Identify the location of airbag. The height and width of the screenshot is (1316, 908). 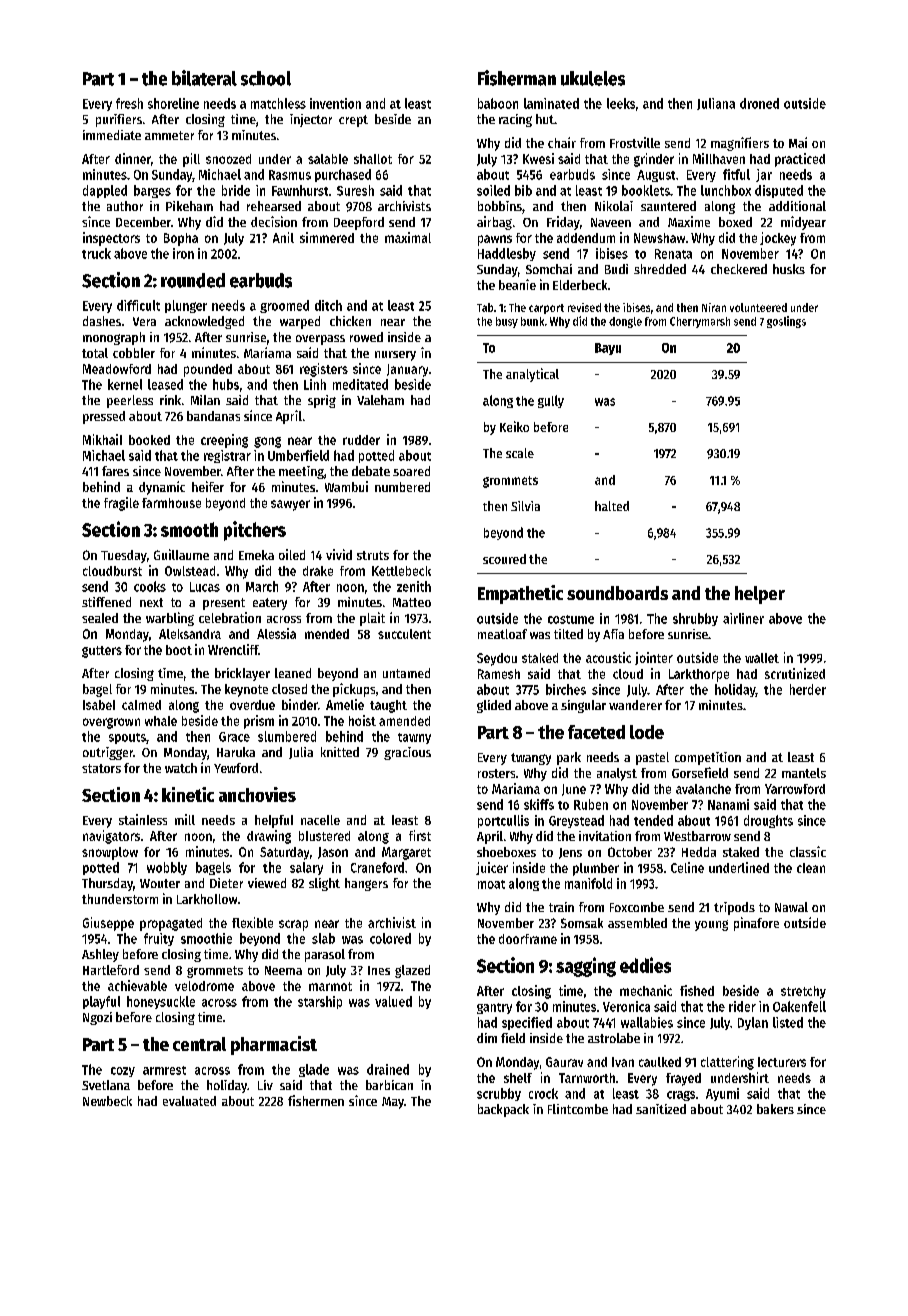
(494, 223).
